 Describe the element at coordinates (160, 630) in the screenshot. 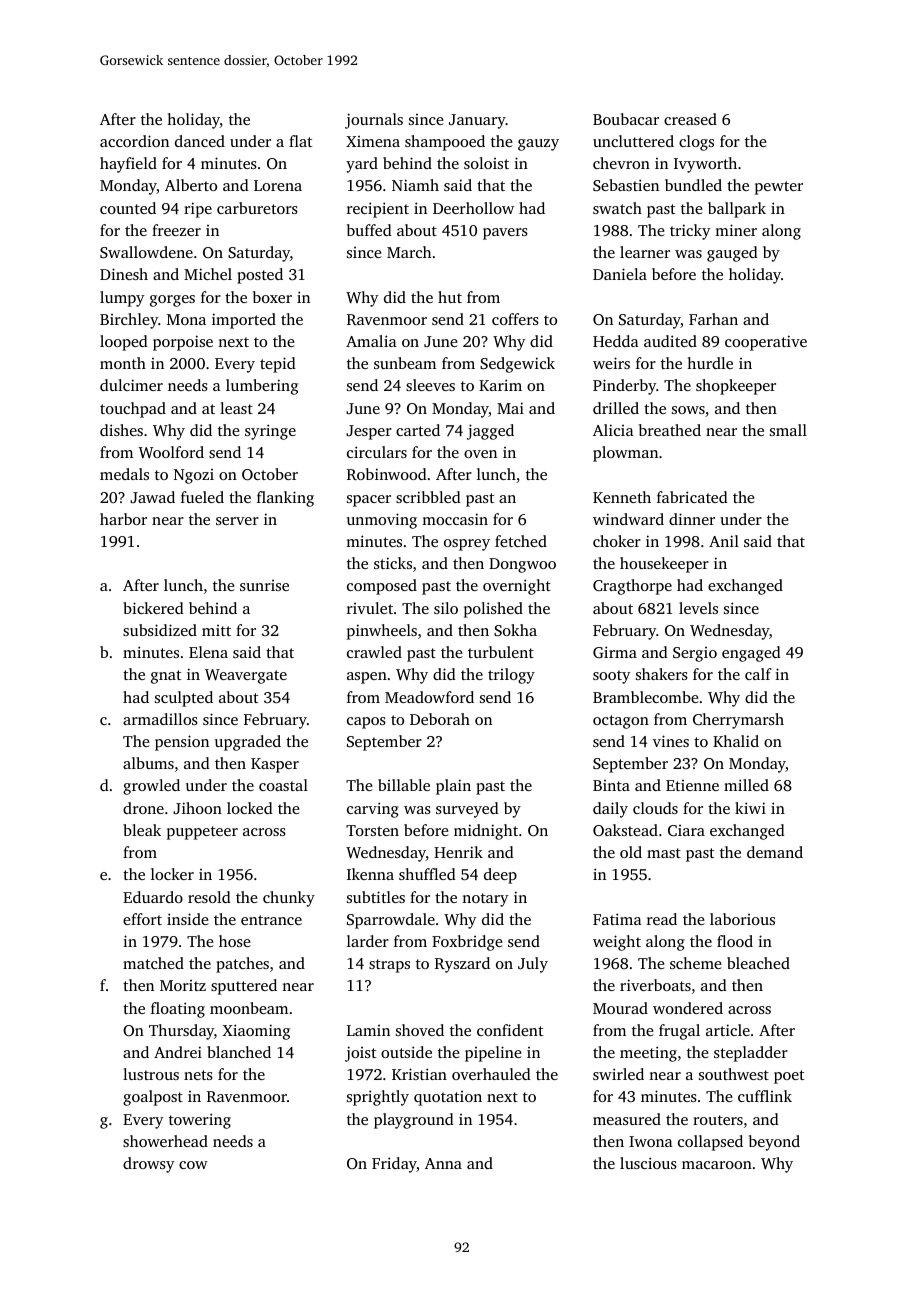

I see `subsidized` at that location.
